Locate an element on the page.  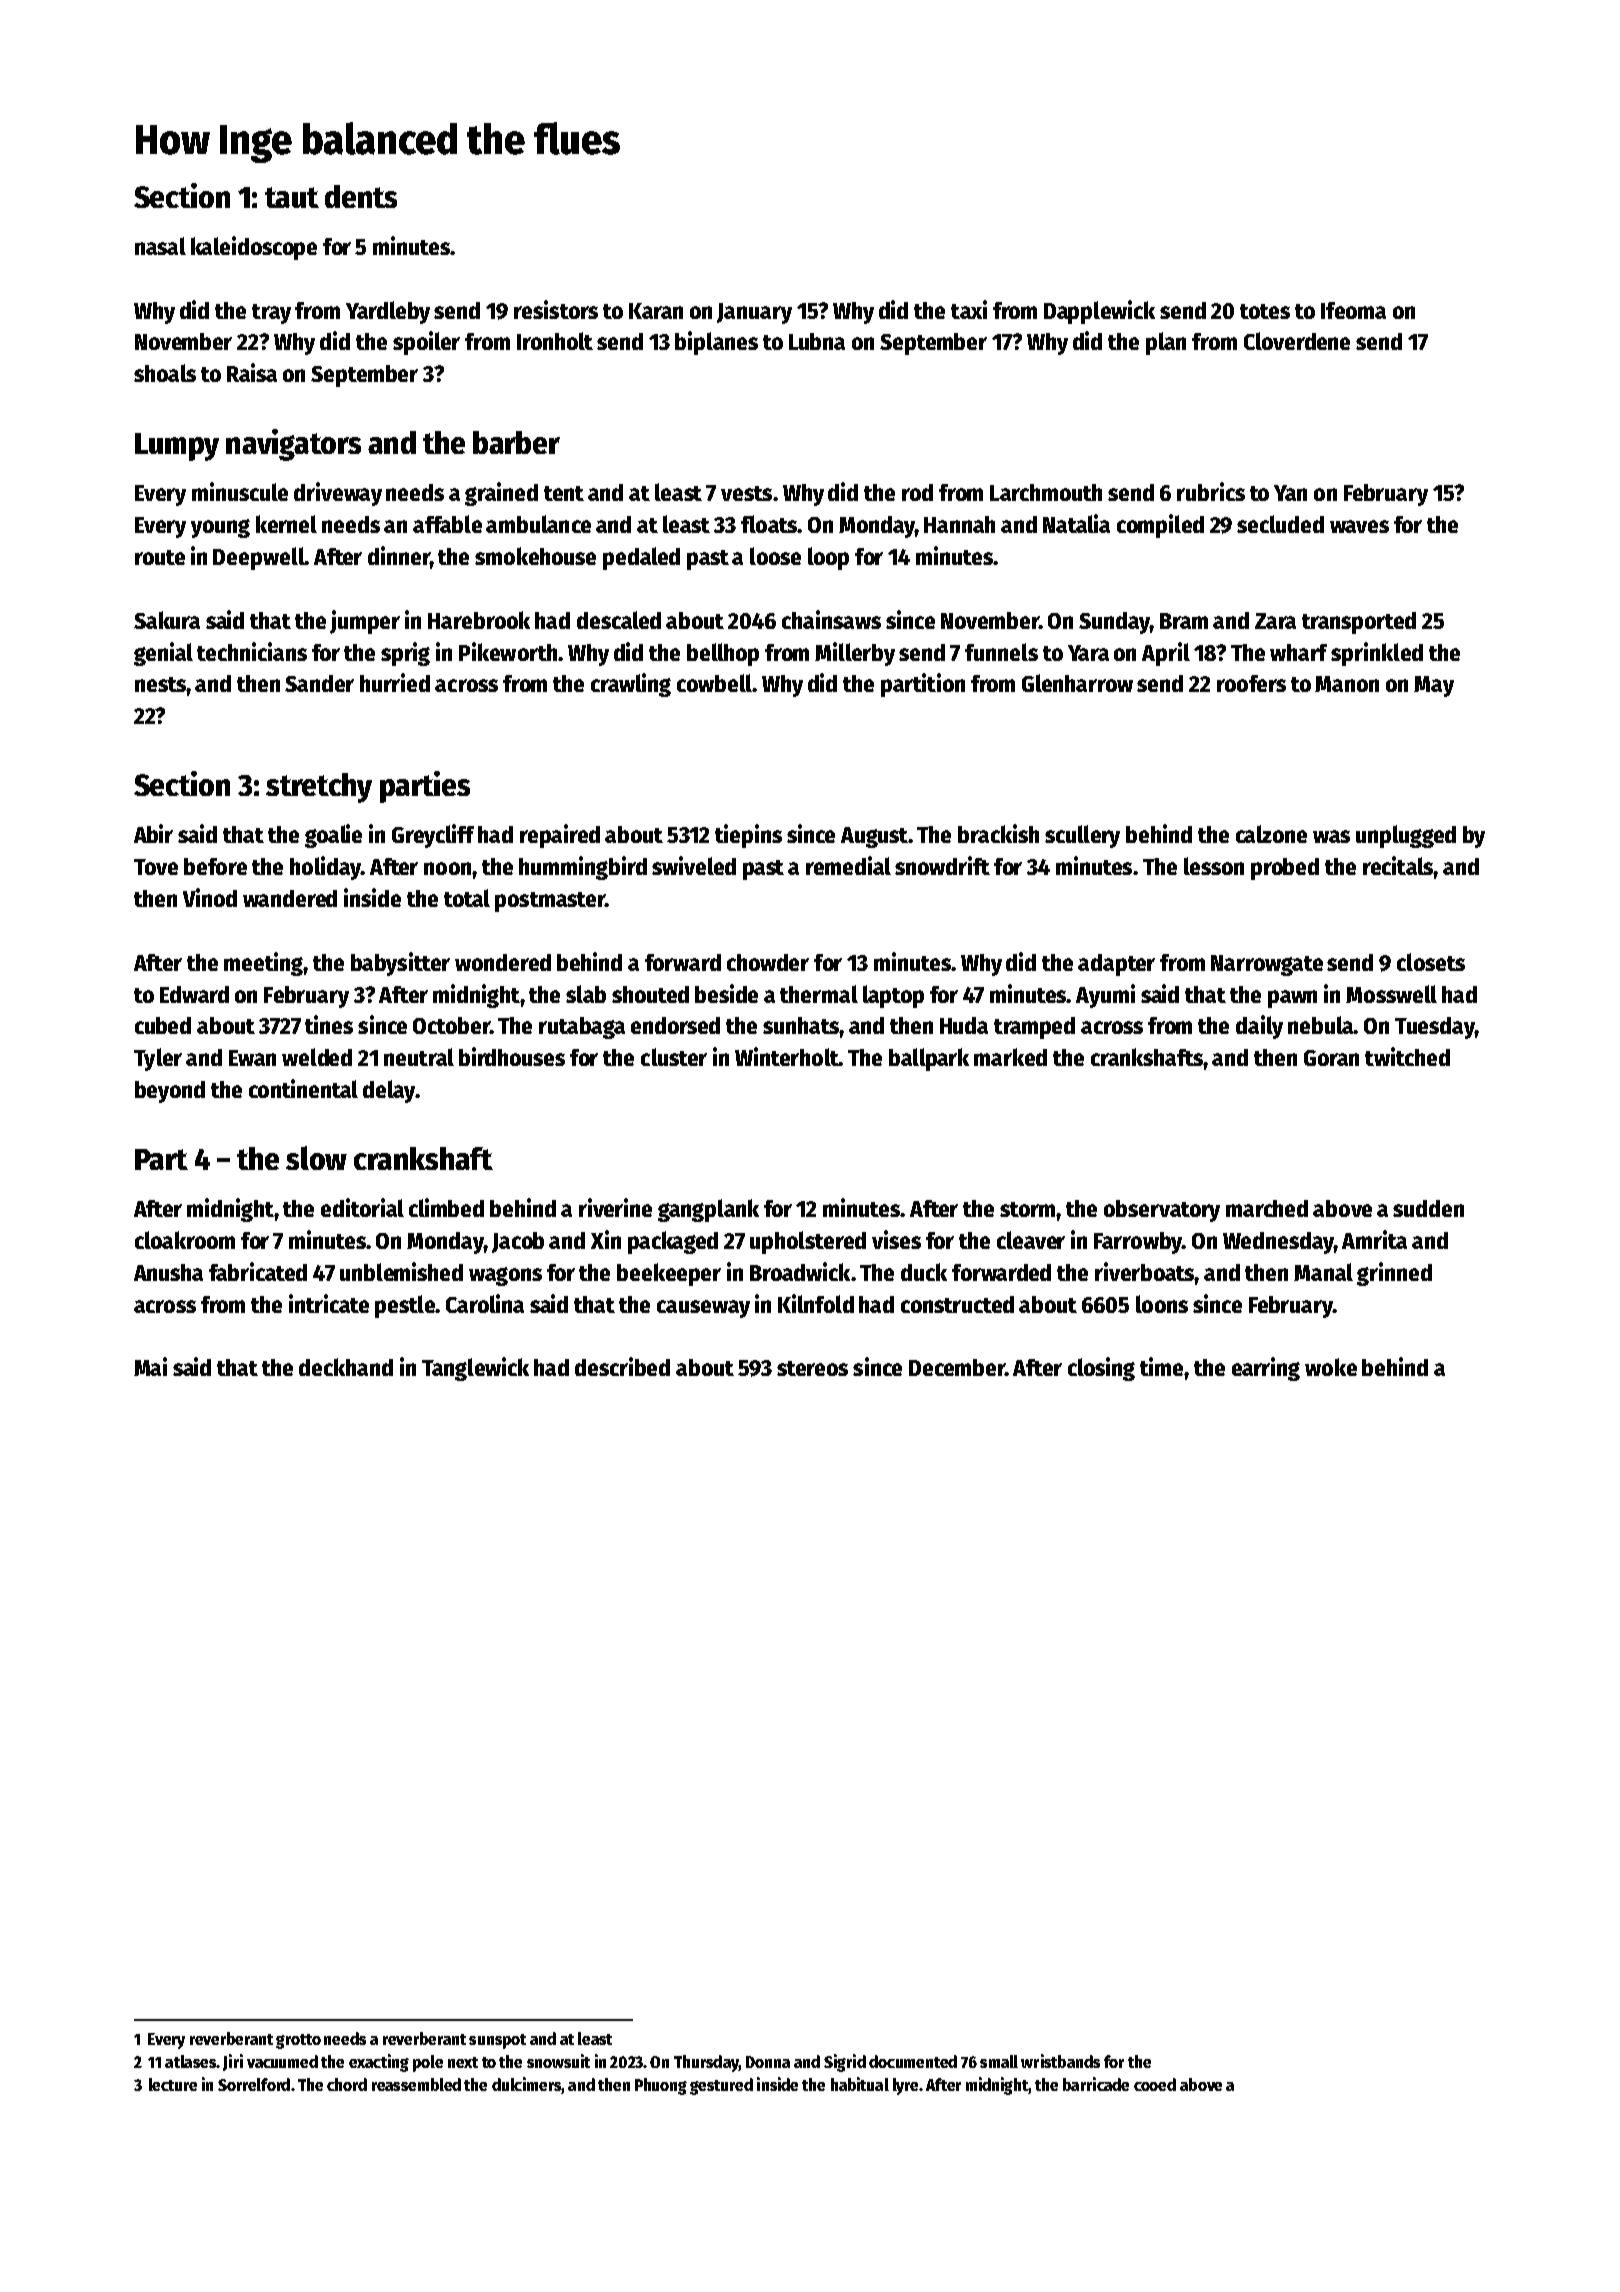
vests is located at coordinates (746, 493).
